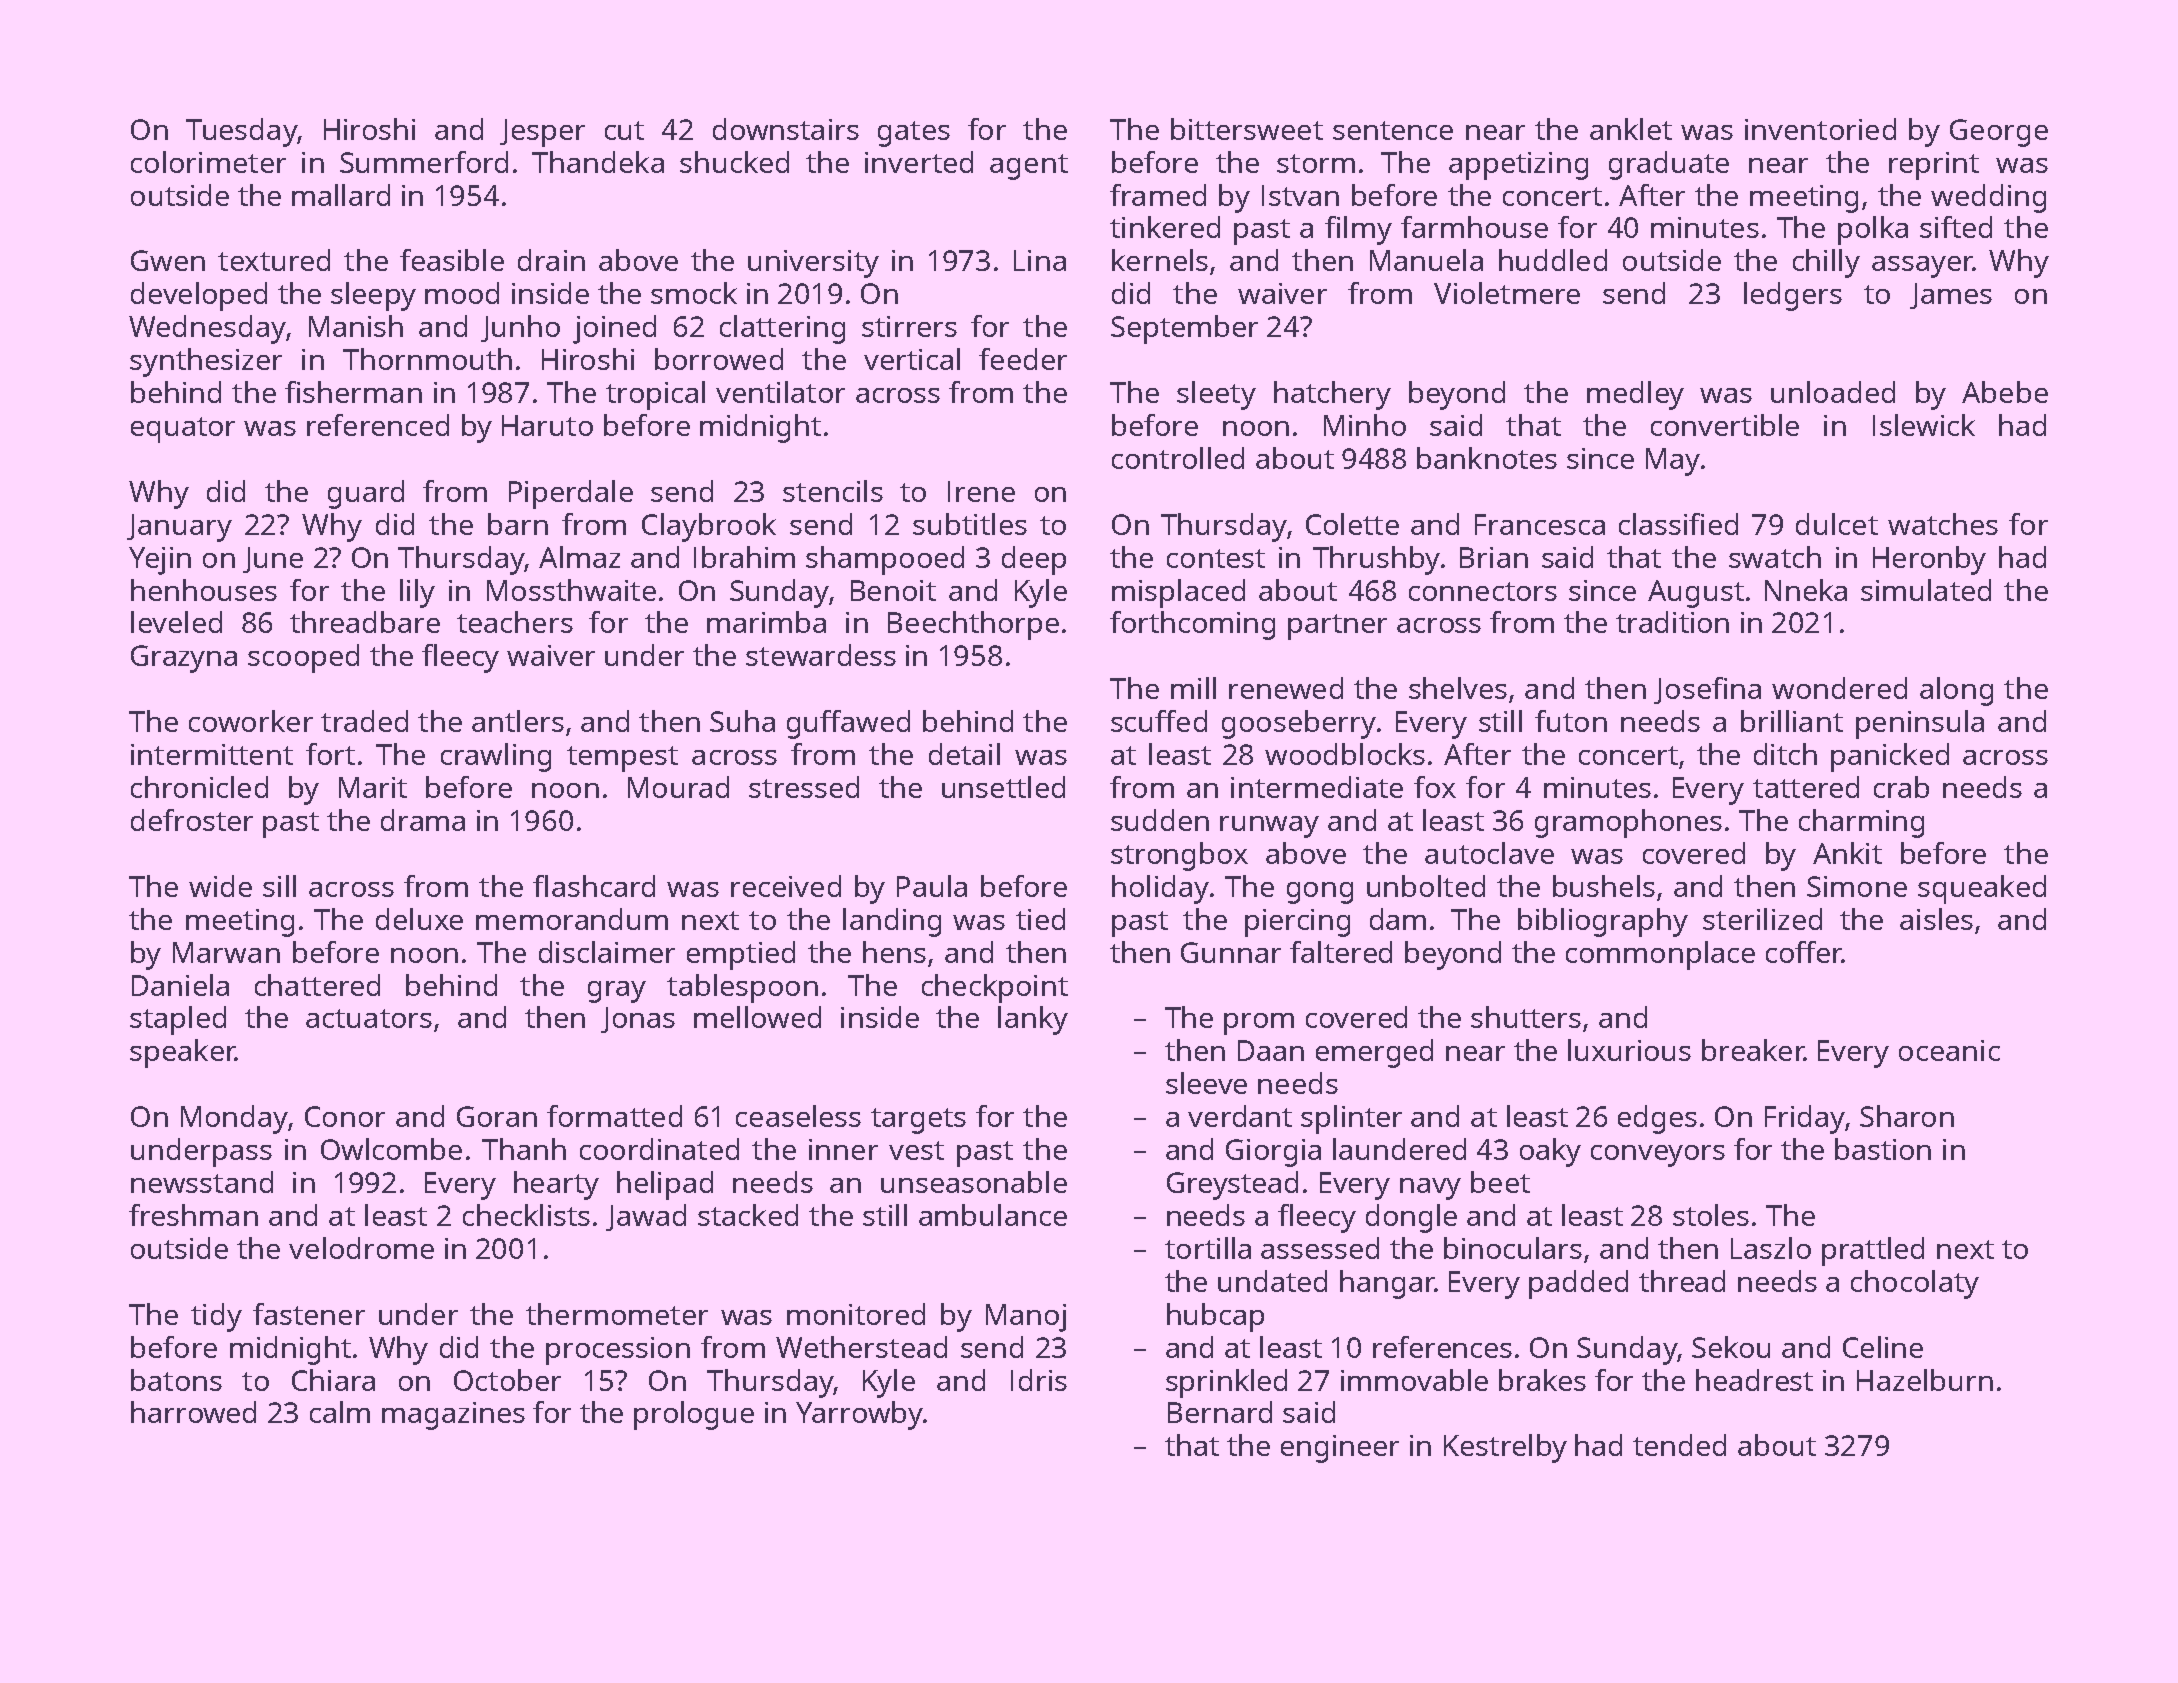  What do you see at coordinates (1660, 955) in the image?
I see `commonplace` at bounding box center [1660, 955].
